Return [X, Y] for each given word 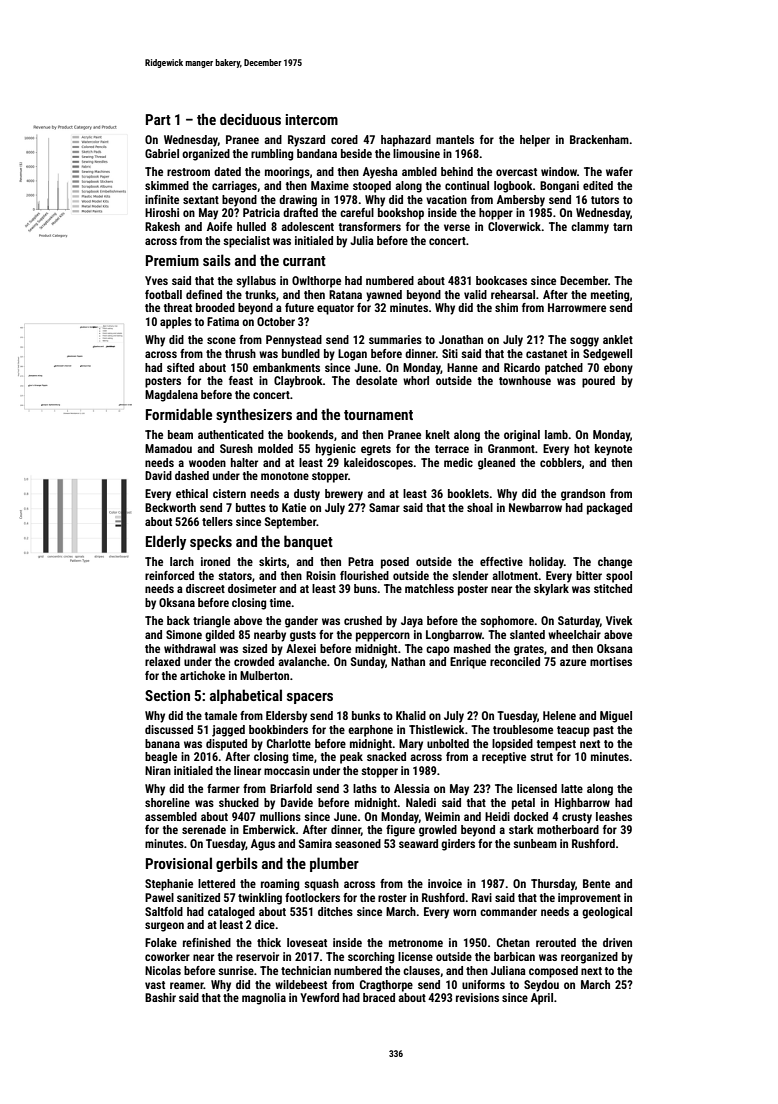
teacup [573, 731]
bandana [317, 153]
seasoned [358, 843]
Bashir [160, 997]
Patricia [261, 212]
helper [535, 141]
